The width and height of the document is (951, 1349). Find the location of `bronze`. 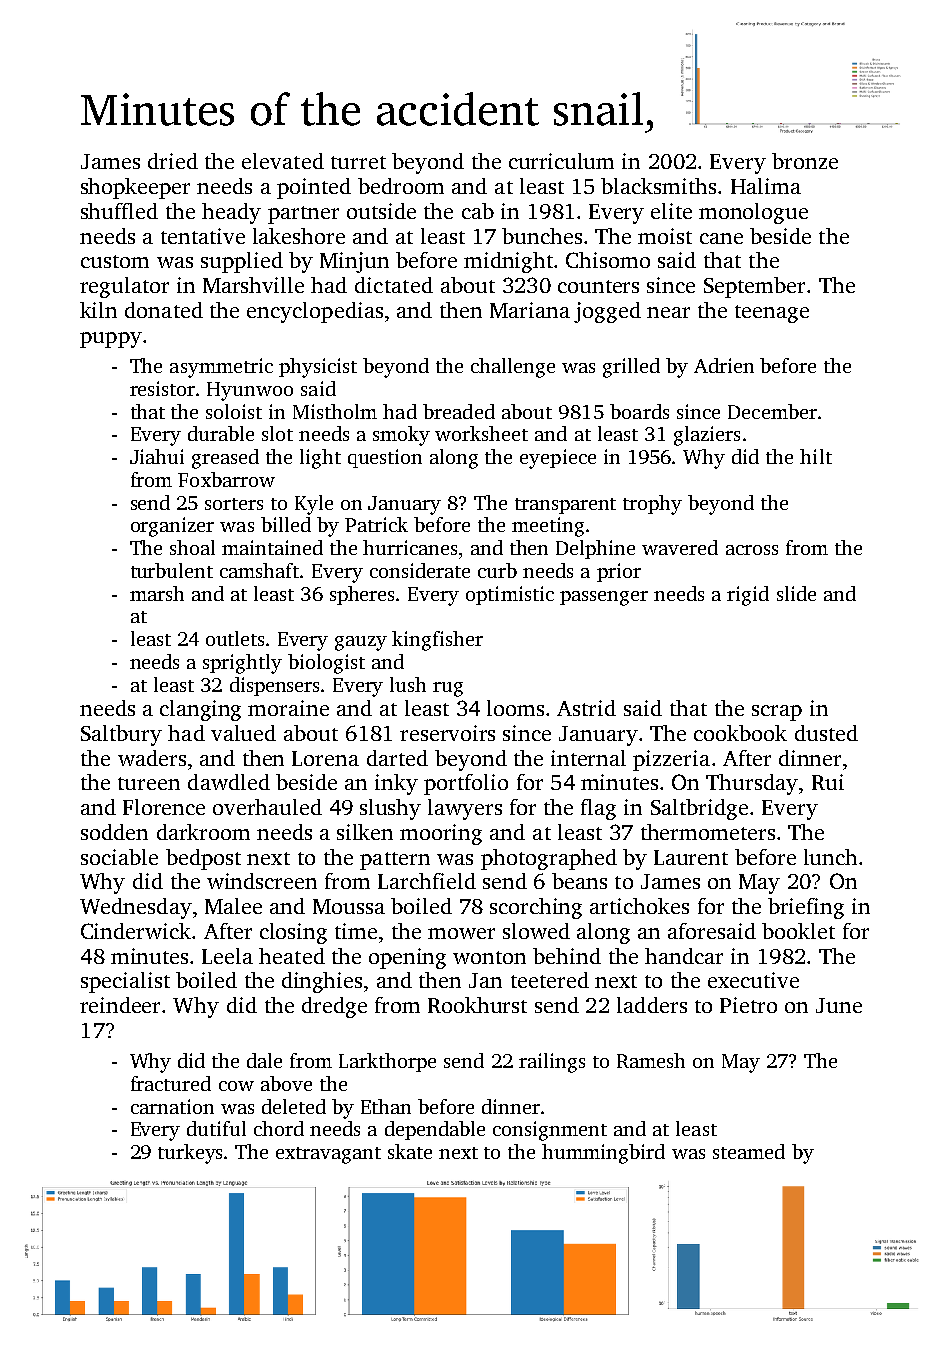

bronze is located at coordinates (805, 161).
